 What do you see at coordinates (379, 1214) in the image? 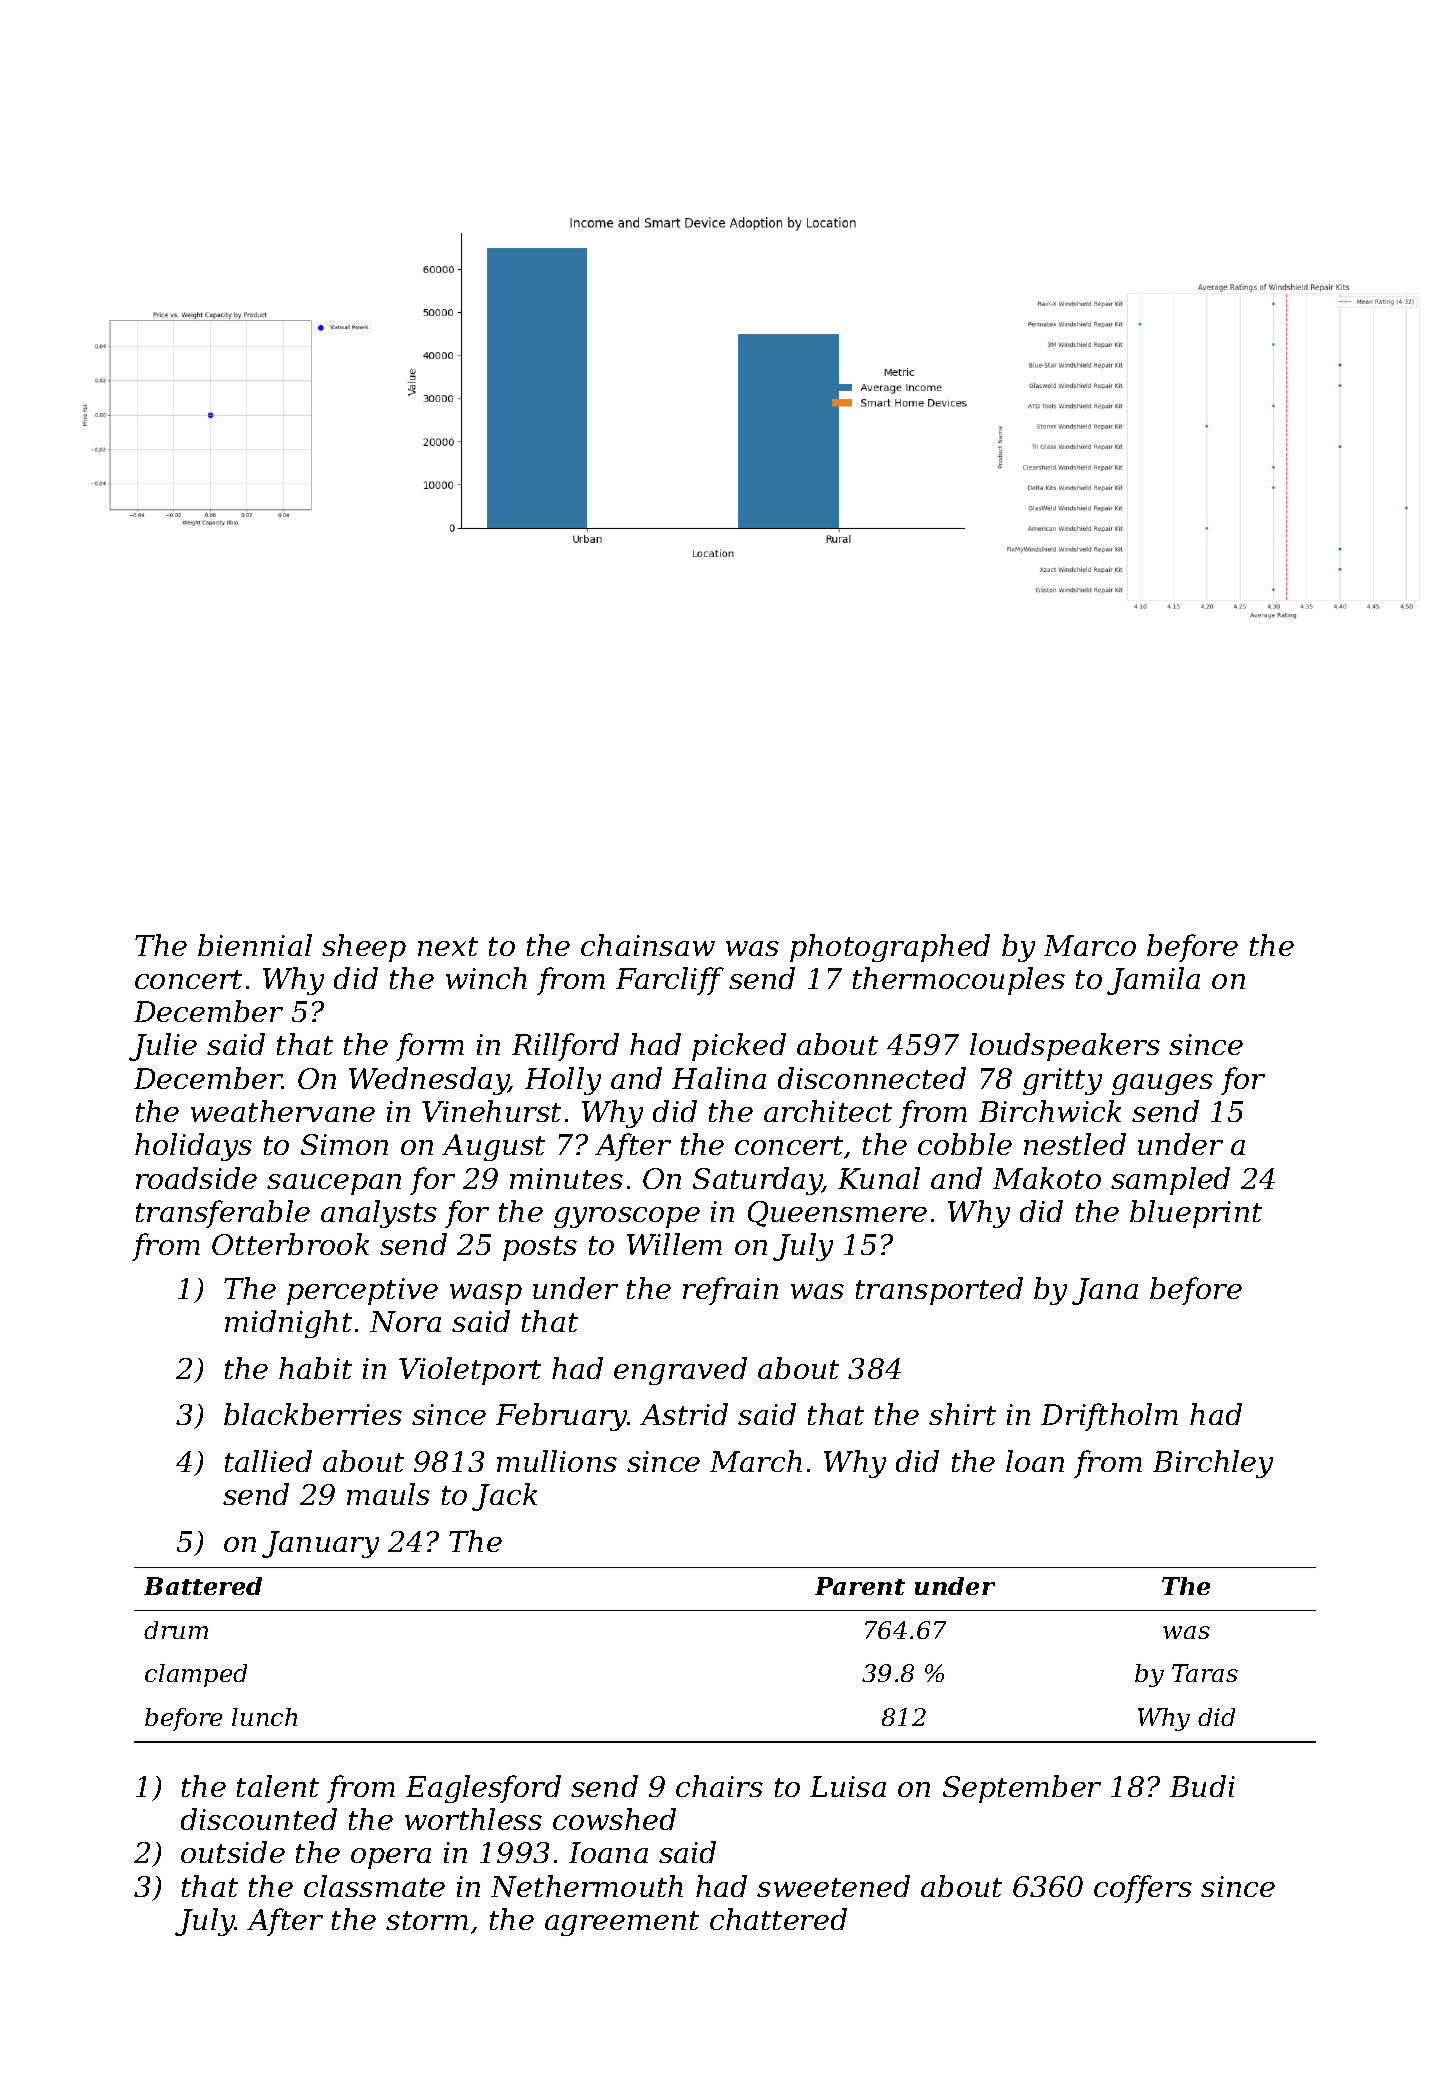
I see `analysts` at bounding box center [379, 1214].
